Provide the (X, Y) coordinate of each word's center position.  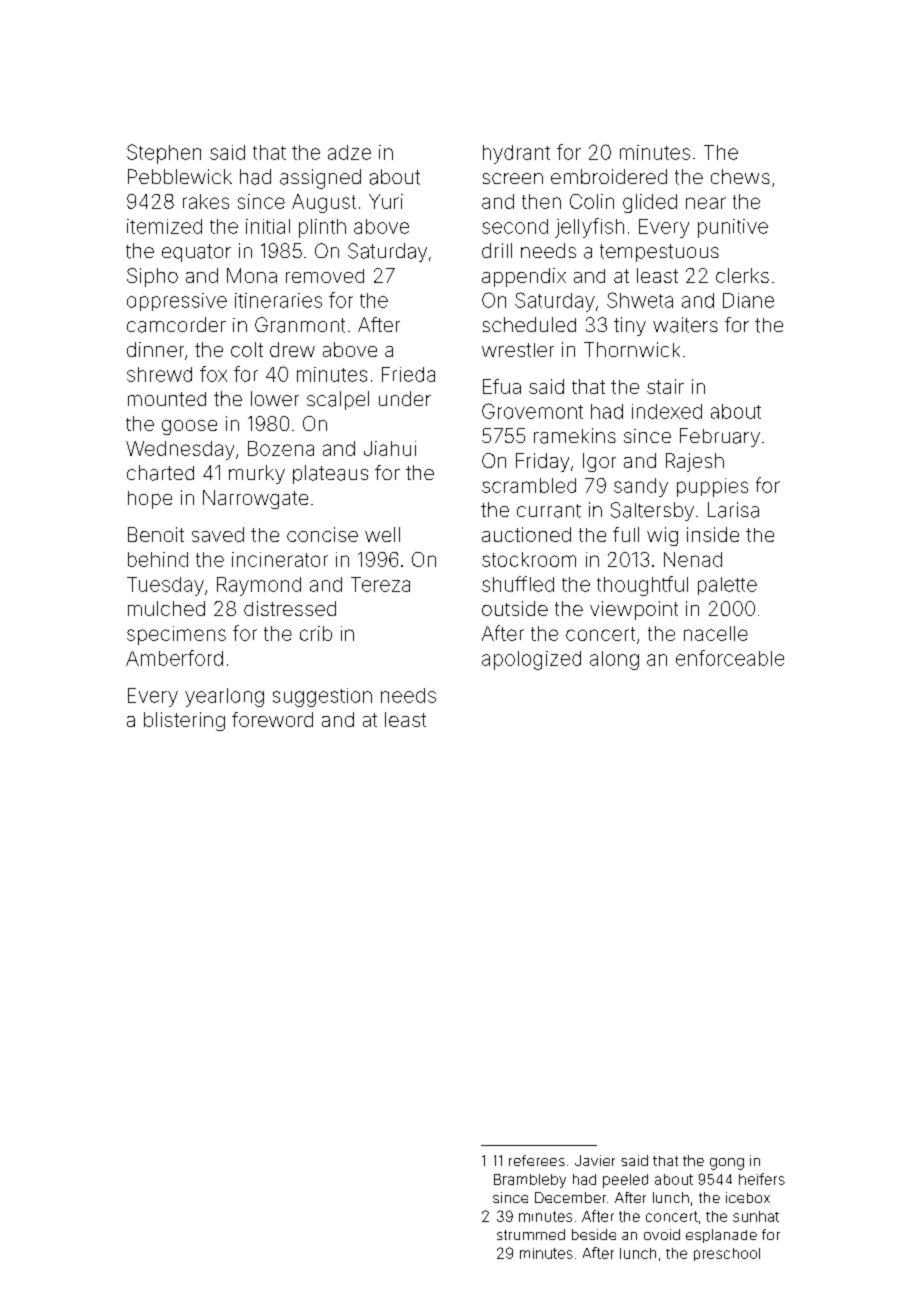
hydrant (516, 154)
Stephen (164, 154)
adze (349, 152)
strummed (531, 1234)
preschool (727, 1254)
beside (594, 1234)
